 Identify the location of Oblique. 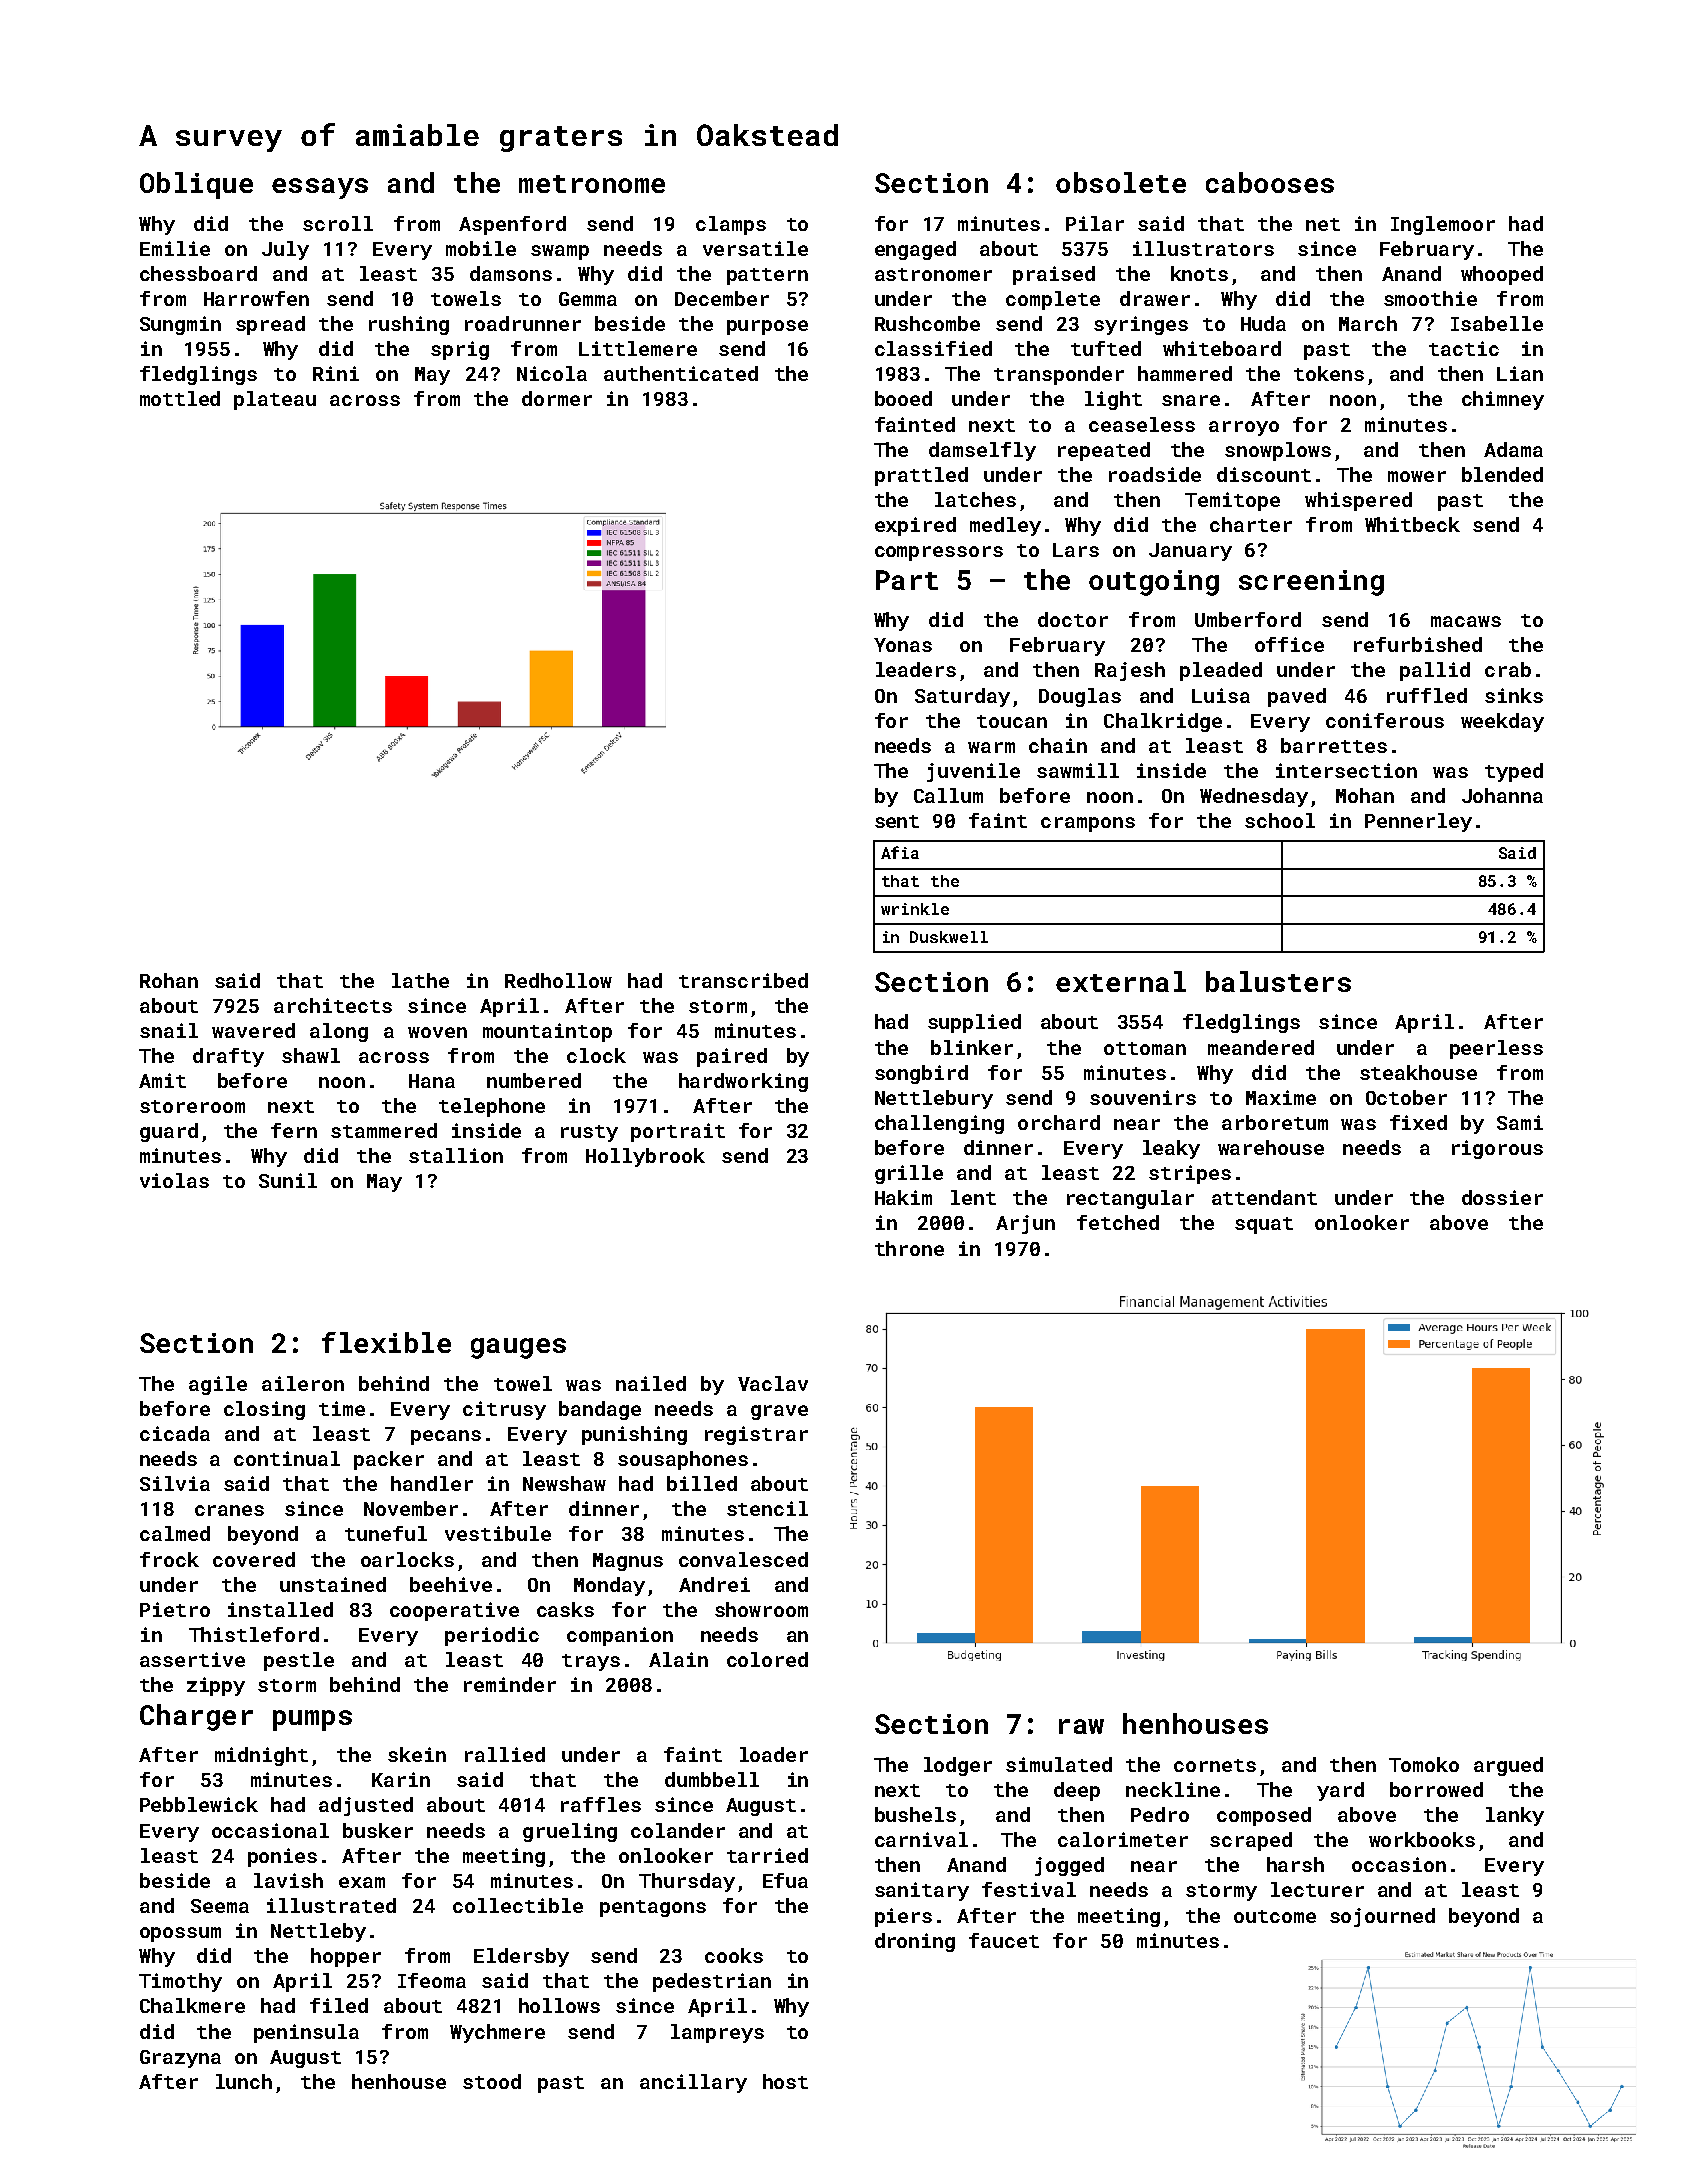
(196, 185).
